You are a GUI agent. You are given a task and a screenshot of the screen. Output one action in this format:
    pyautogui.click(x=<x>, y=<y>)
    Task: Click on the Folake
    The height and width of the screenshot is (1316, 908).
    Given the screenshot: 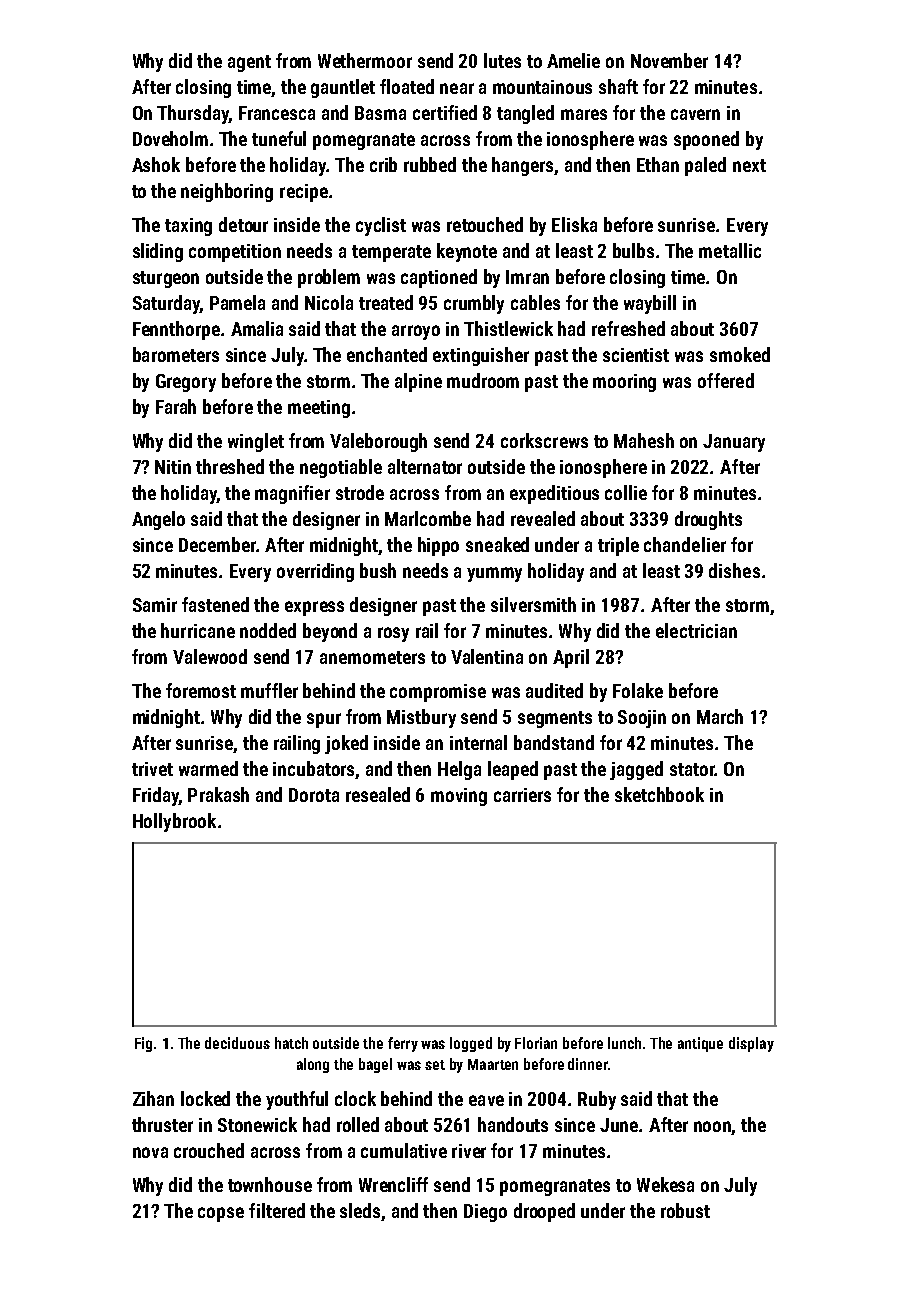 What is the action you would take?
    pyautogui.click(x=638, y=690)
